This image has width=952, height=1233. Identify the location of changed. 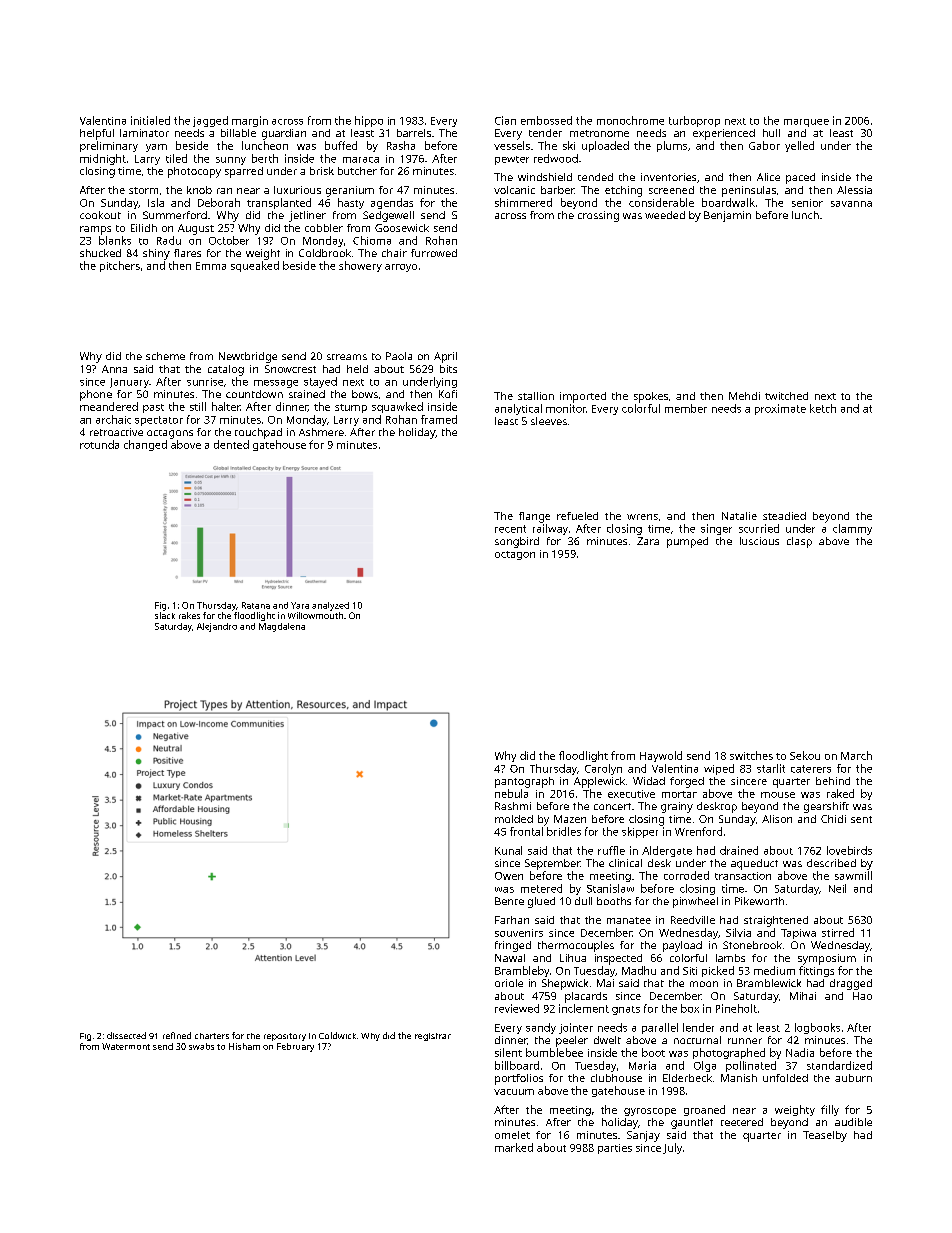
(145, 445).
